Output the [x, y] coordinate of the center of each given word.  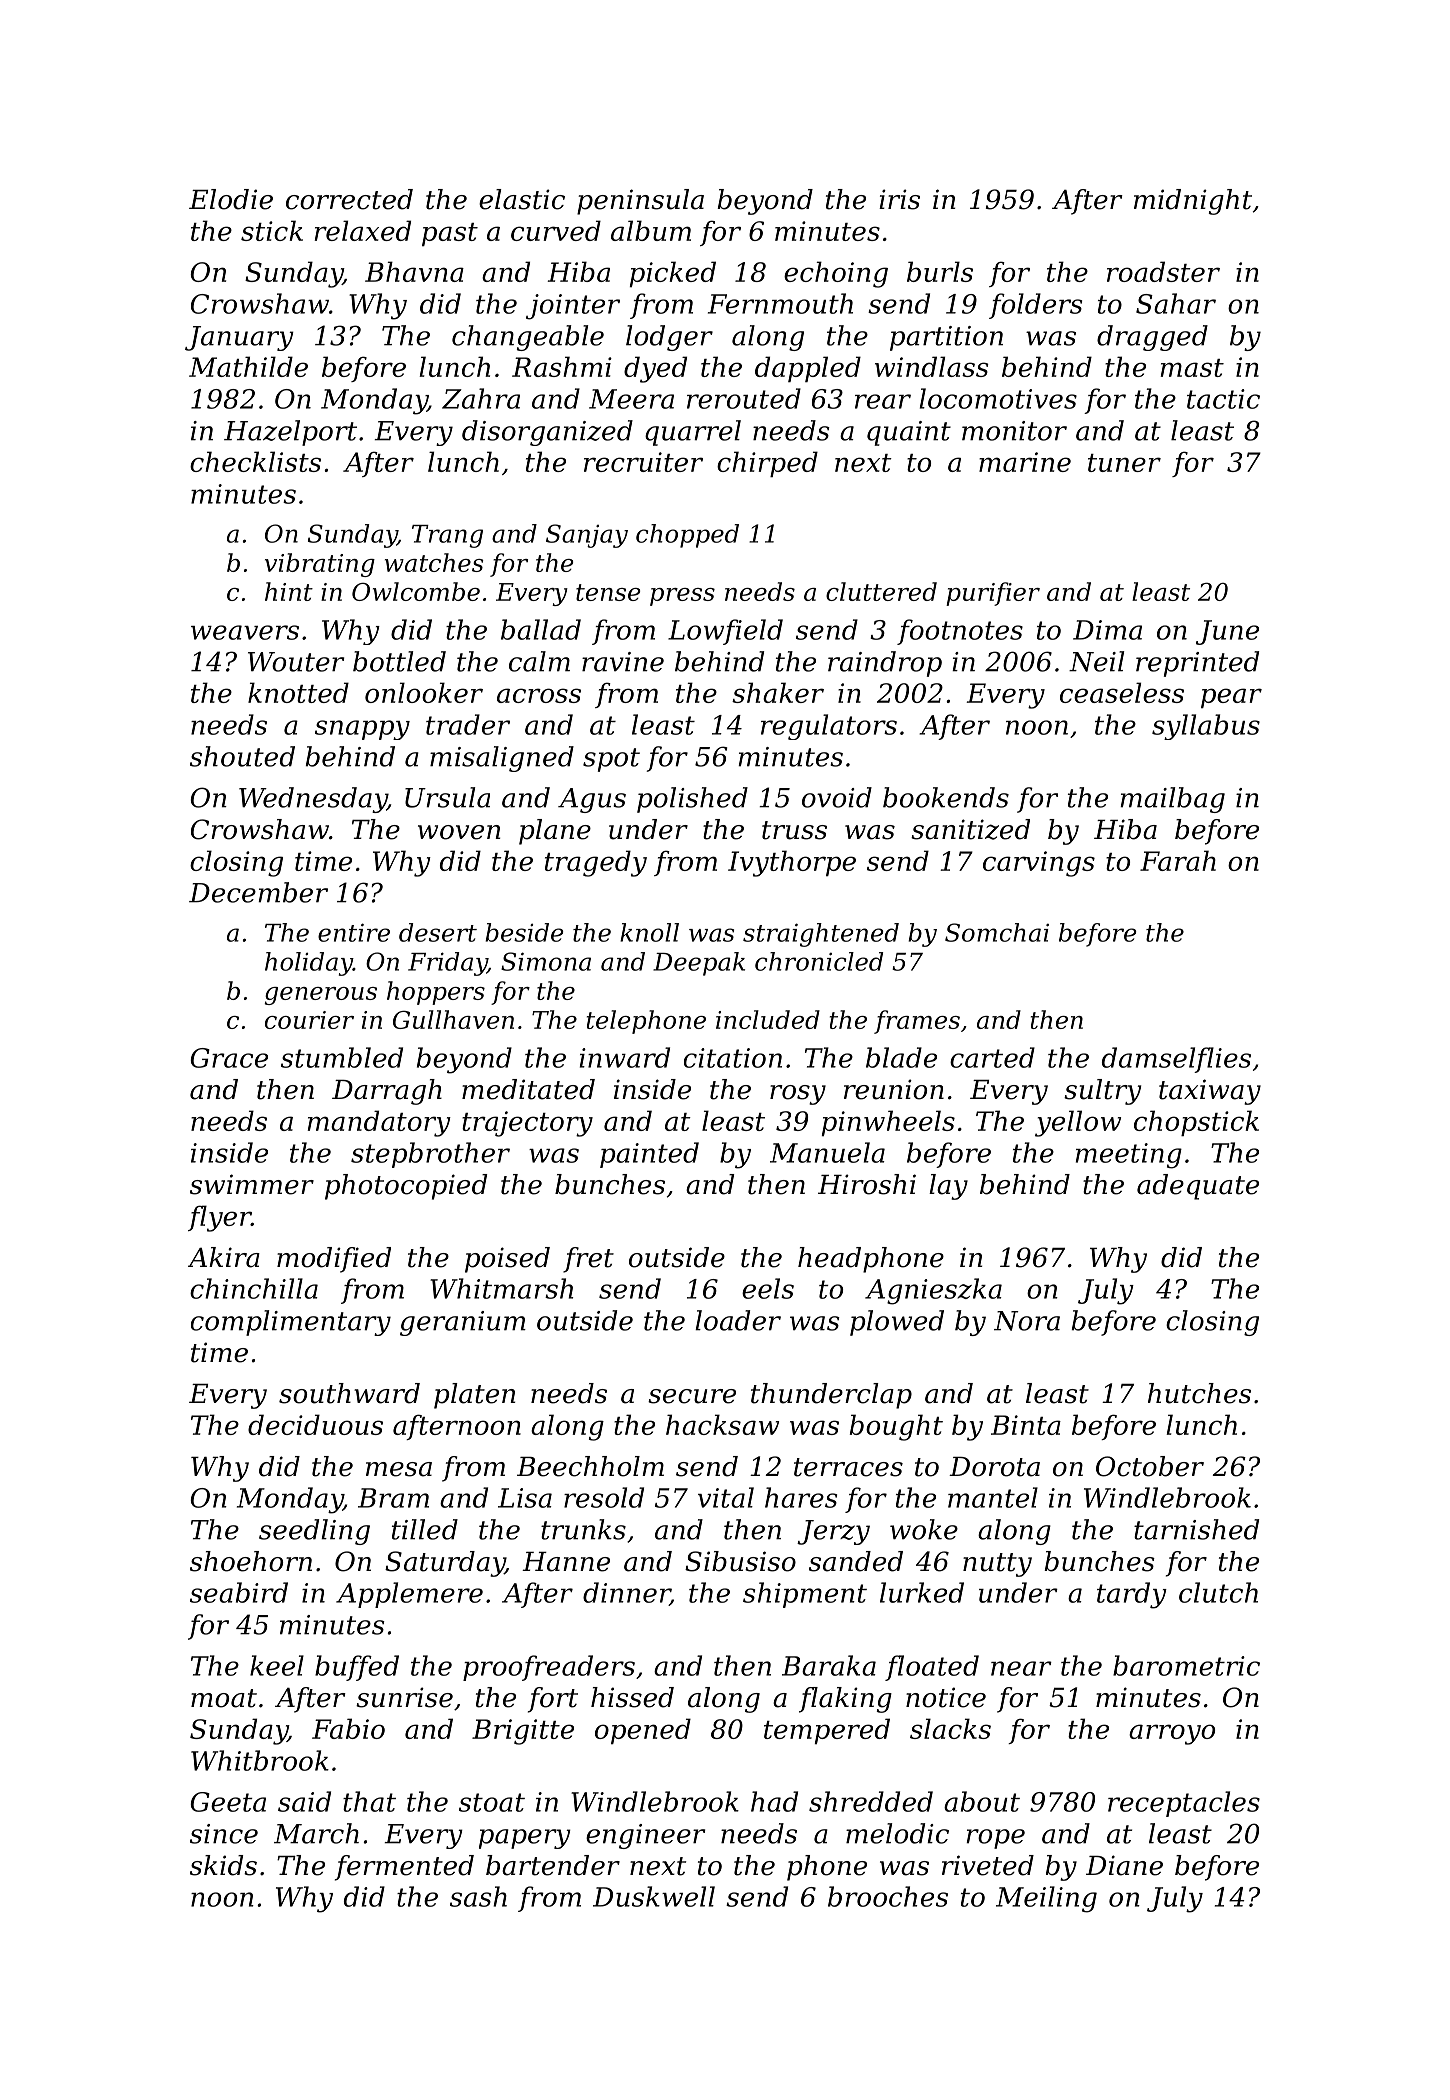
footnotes [960, 632]
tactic [1223, 399]
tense [608, 592]
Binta [1026, 1425]
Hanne [566, 1562]
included [768, 1019]
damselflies [1176, 1060]
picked [673, 274]
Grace [229, 1058]
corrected [349, 199]
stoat [492, 1802]
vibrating [320, 565]
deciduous [315, 1424]
